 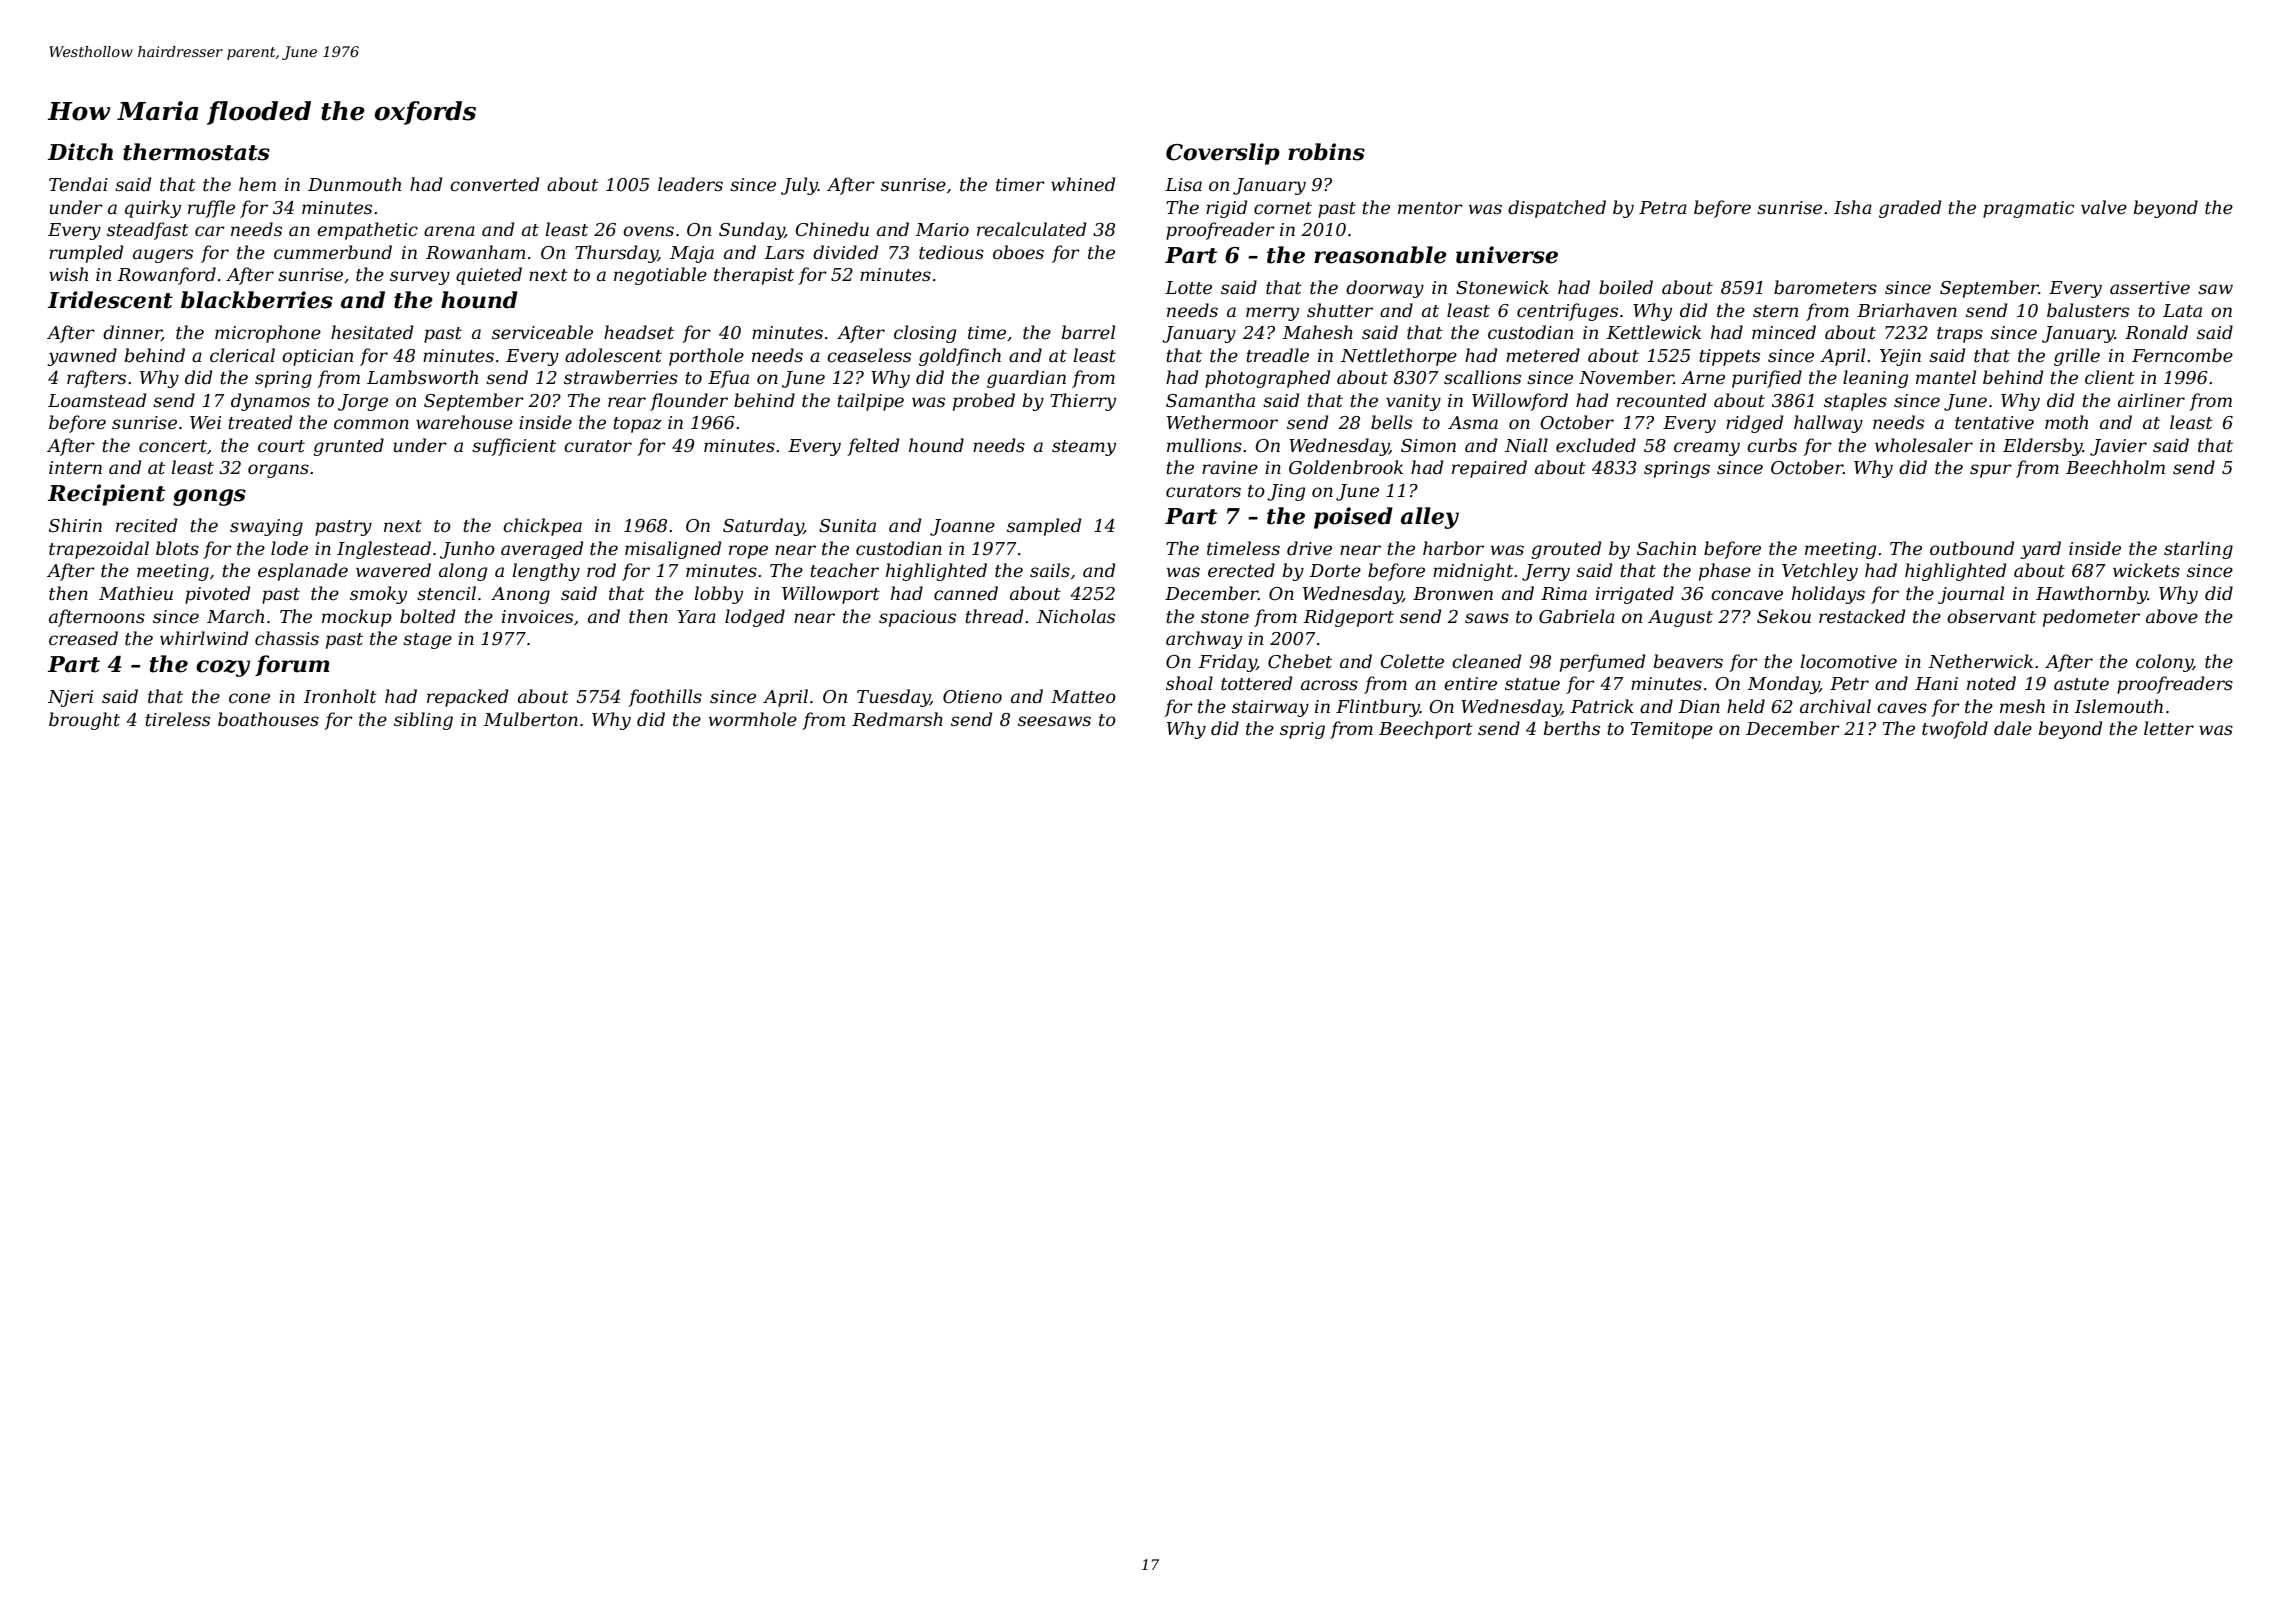 I want to click on recounted, so click(x=1661, y=400).
